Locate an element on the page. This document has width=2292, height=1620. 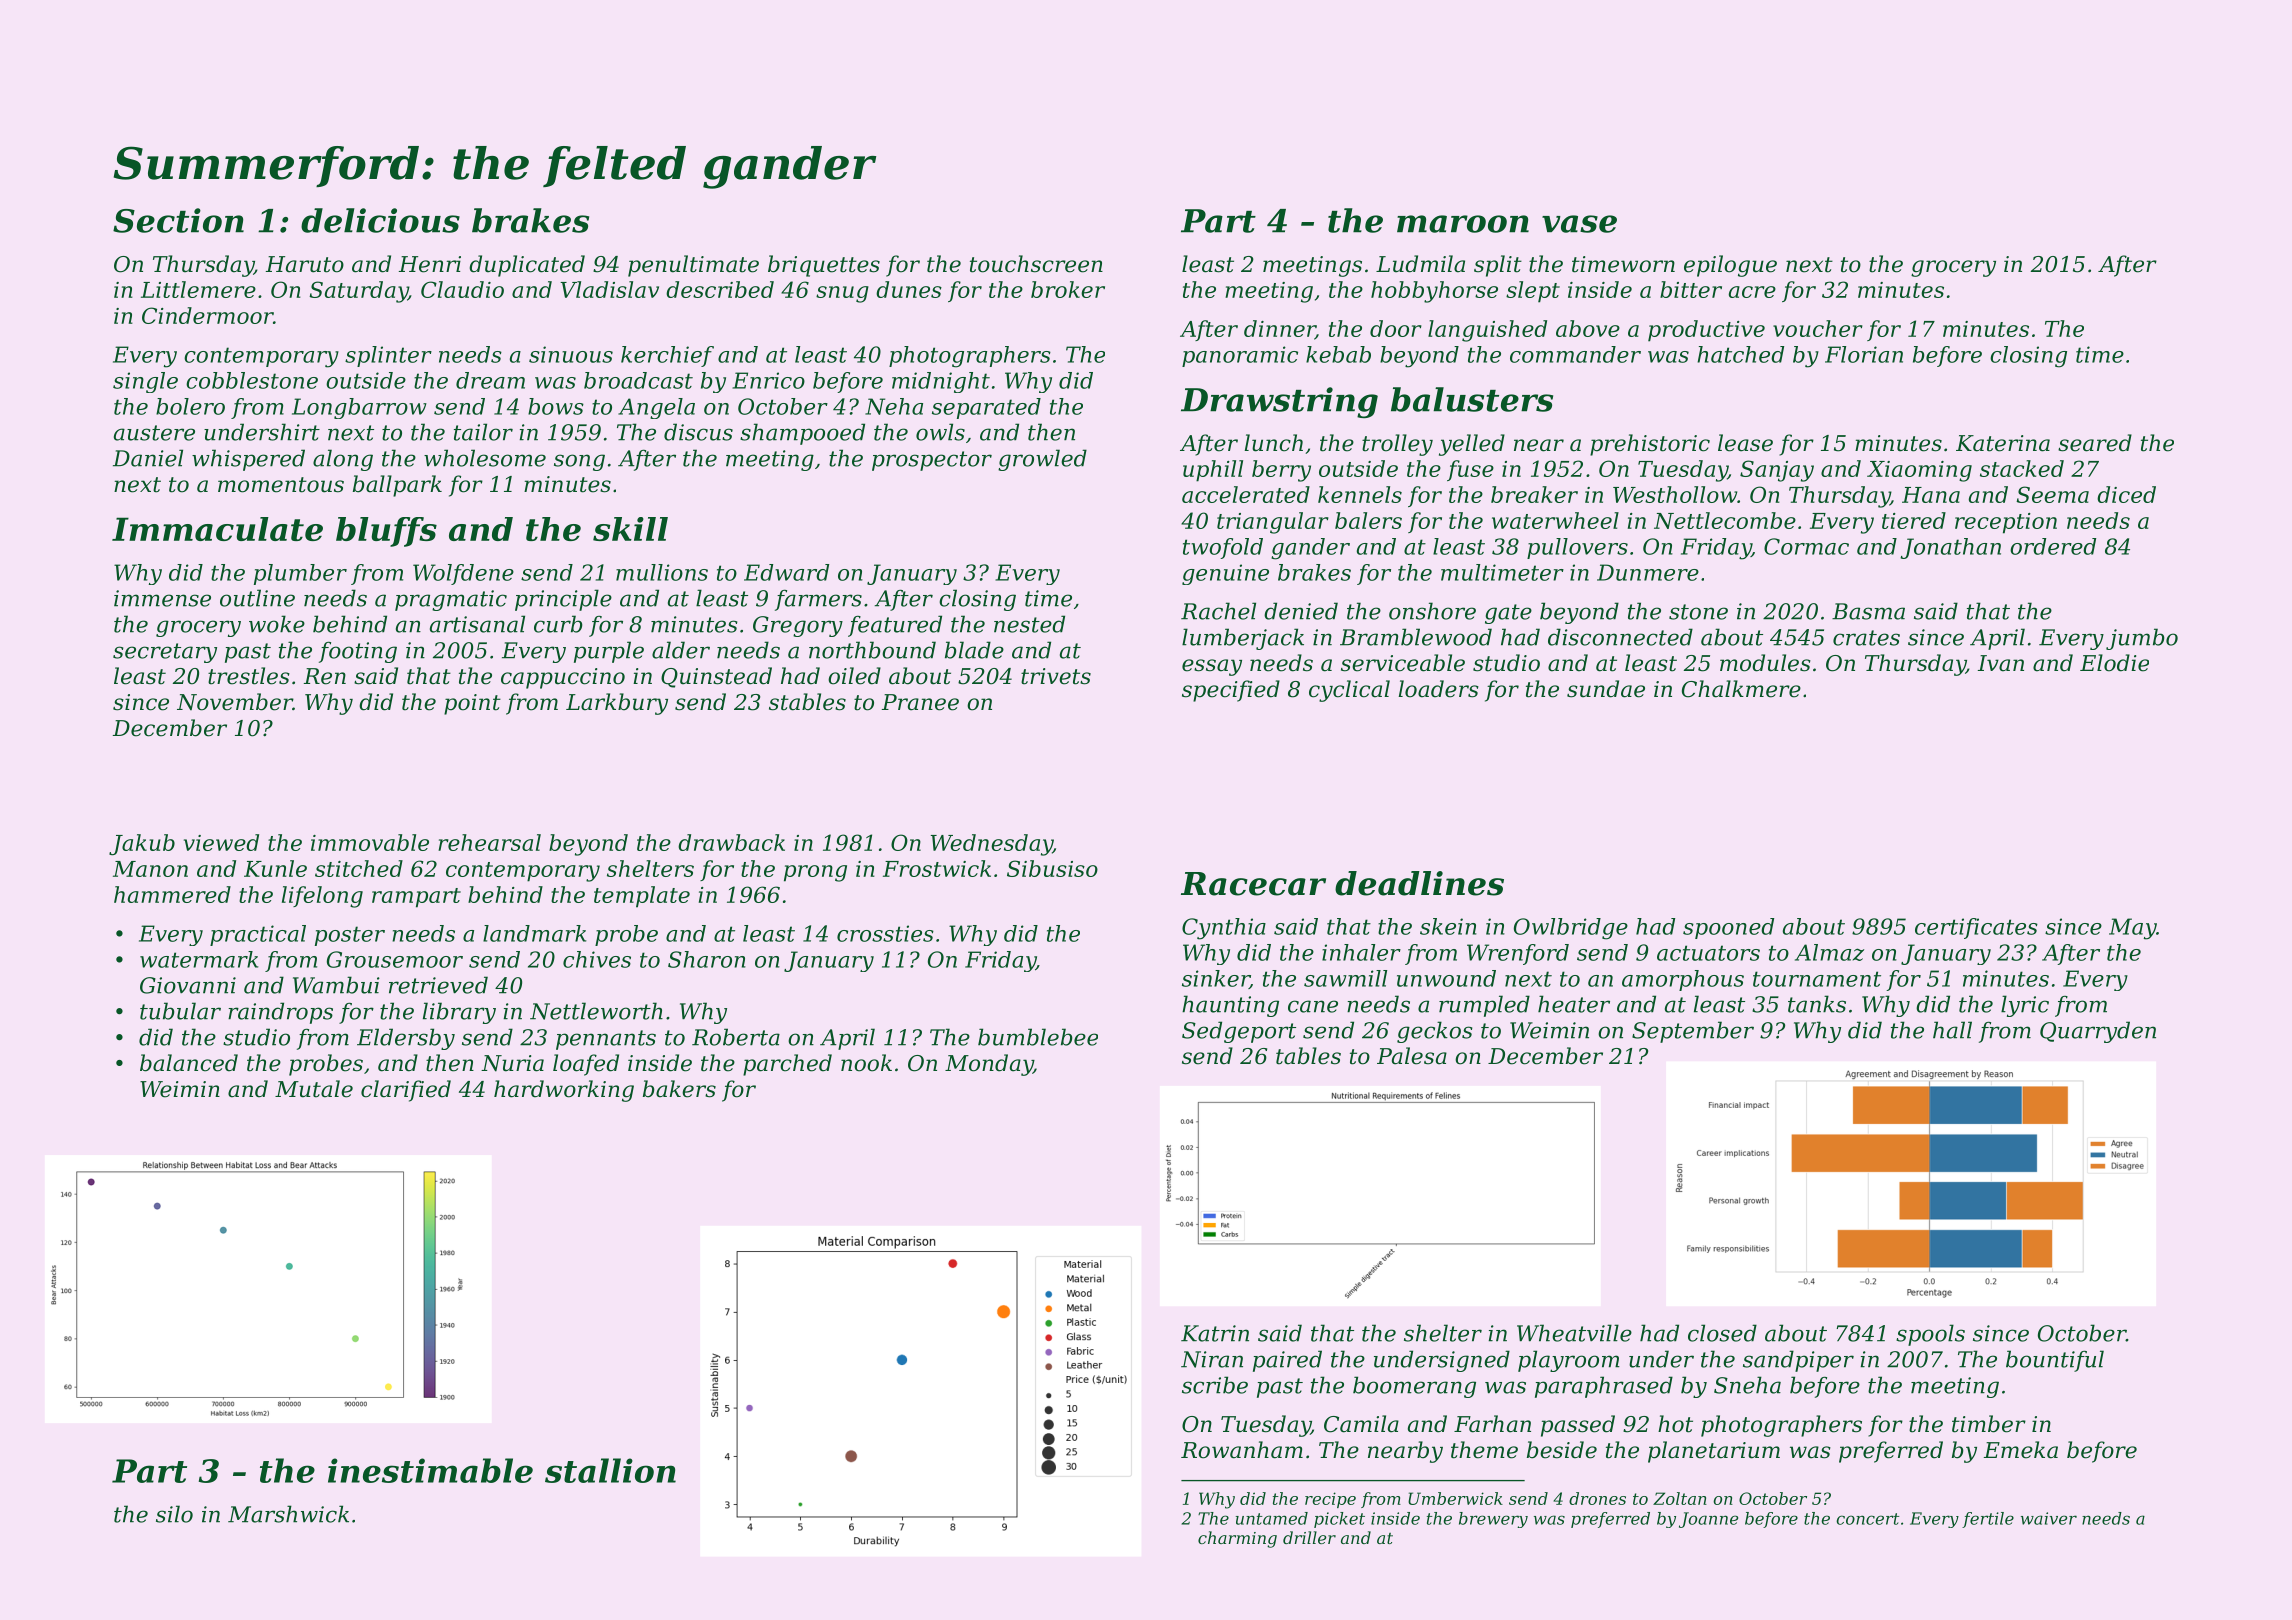
touchscreen is located at coordinates (1036, 264).
